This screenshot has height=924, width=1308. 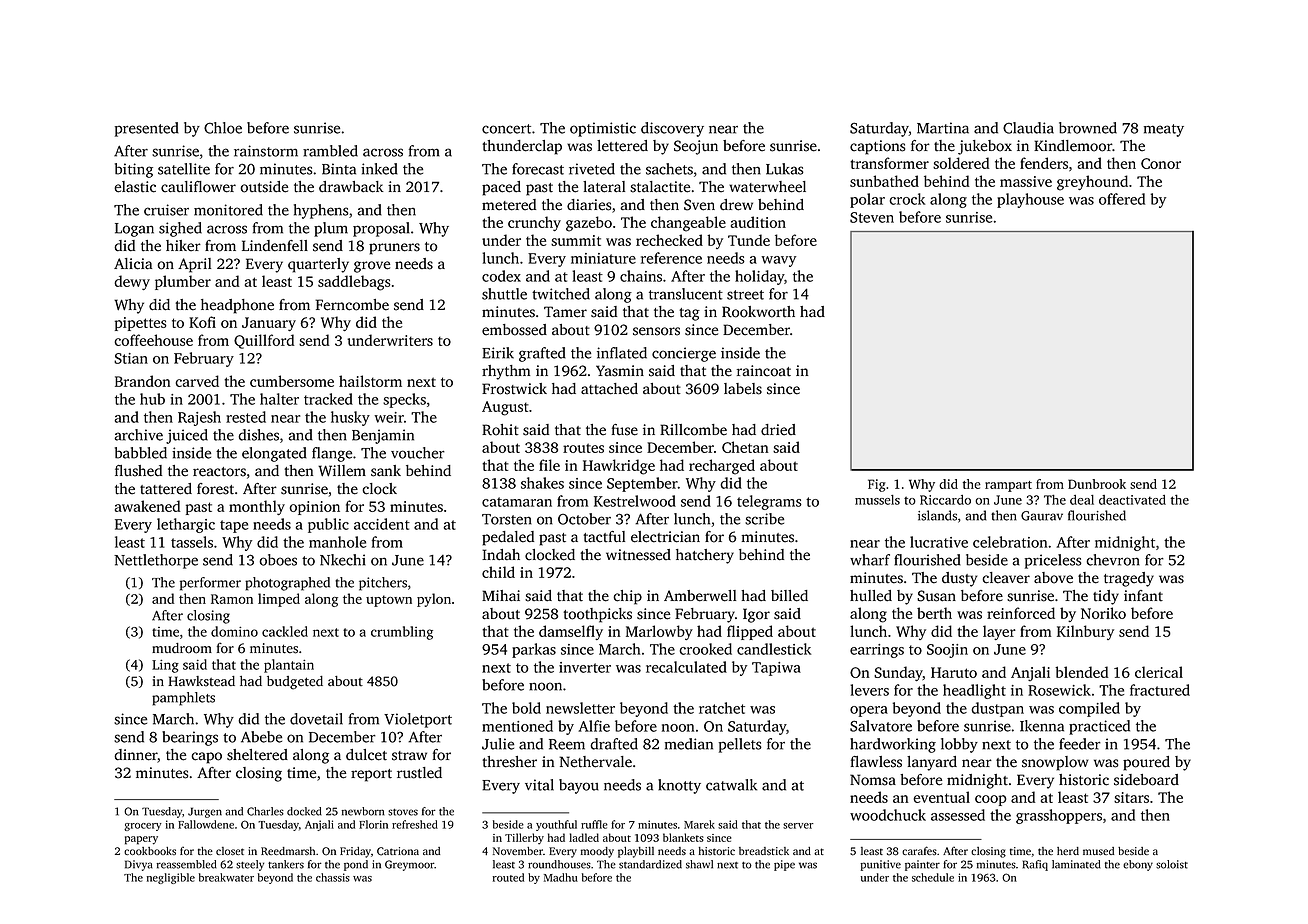 What do you see at coordinates (699, 864) in the screenshot?
I see `shawl` at bounding box center [699, 864].
